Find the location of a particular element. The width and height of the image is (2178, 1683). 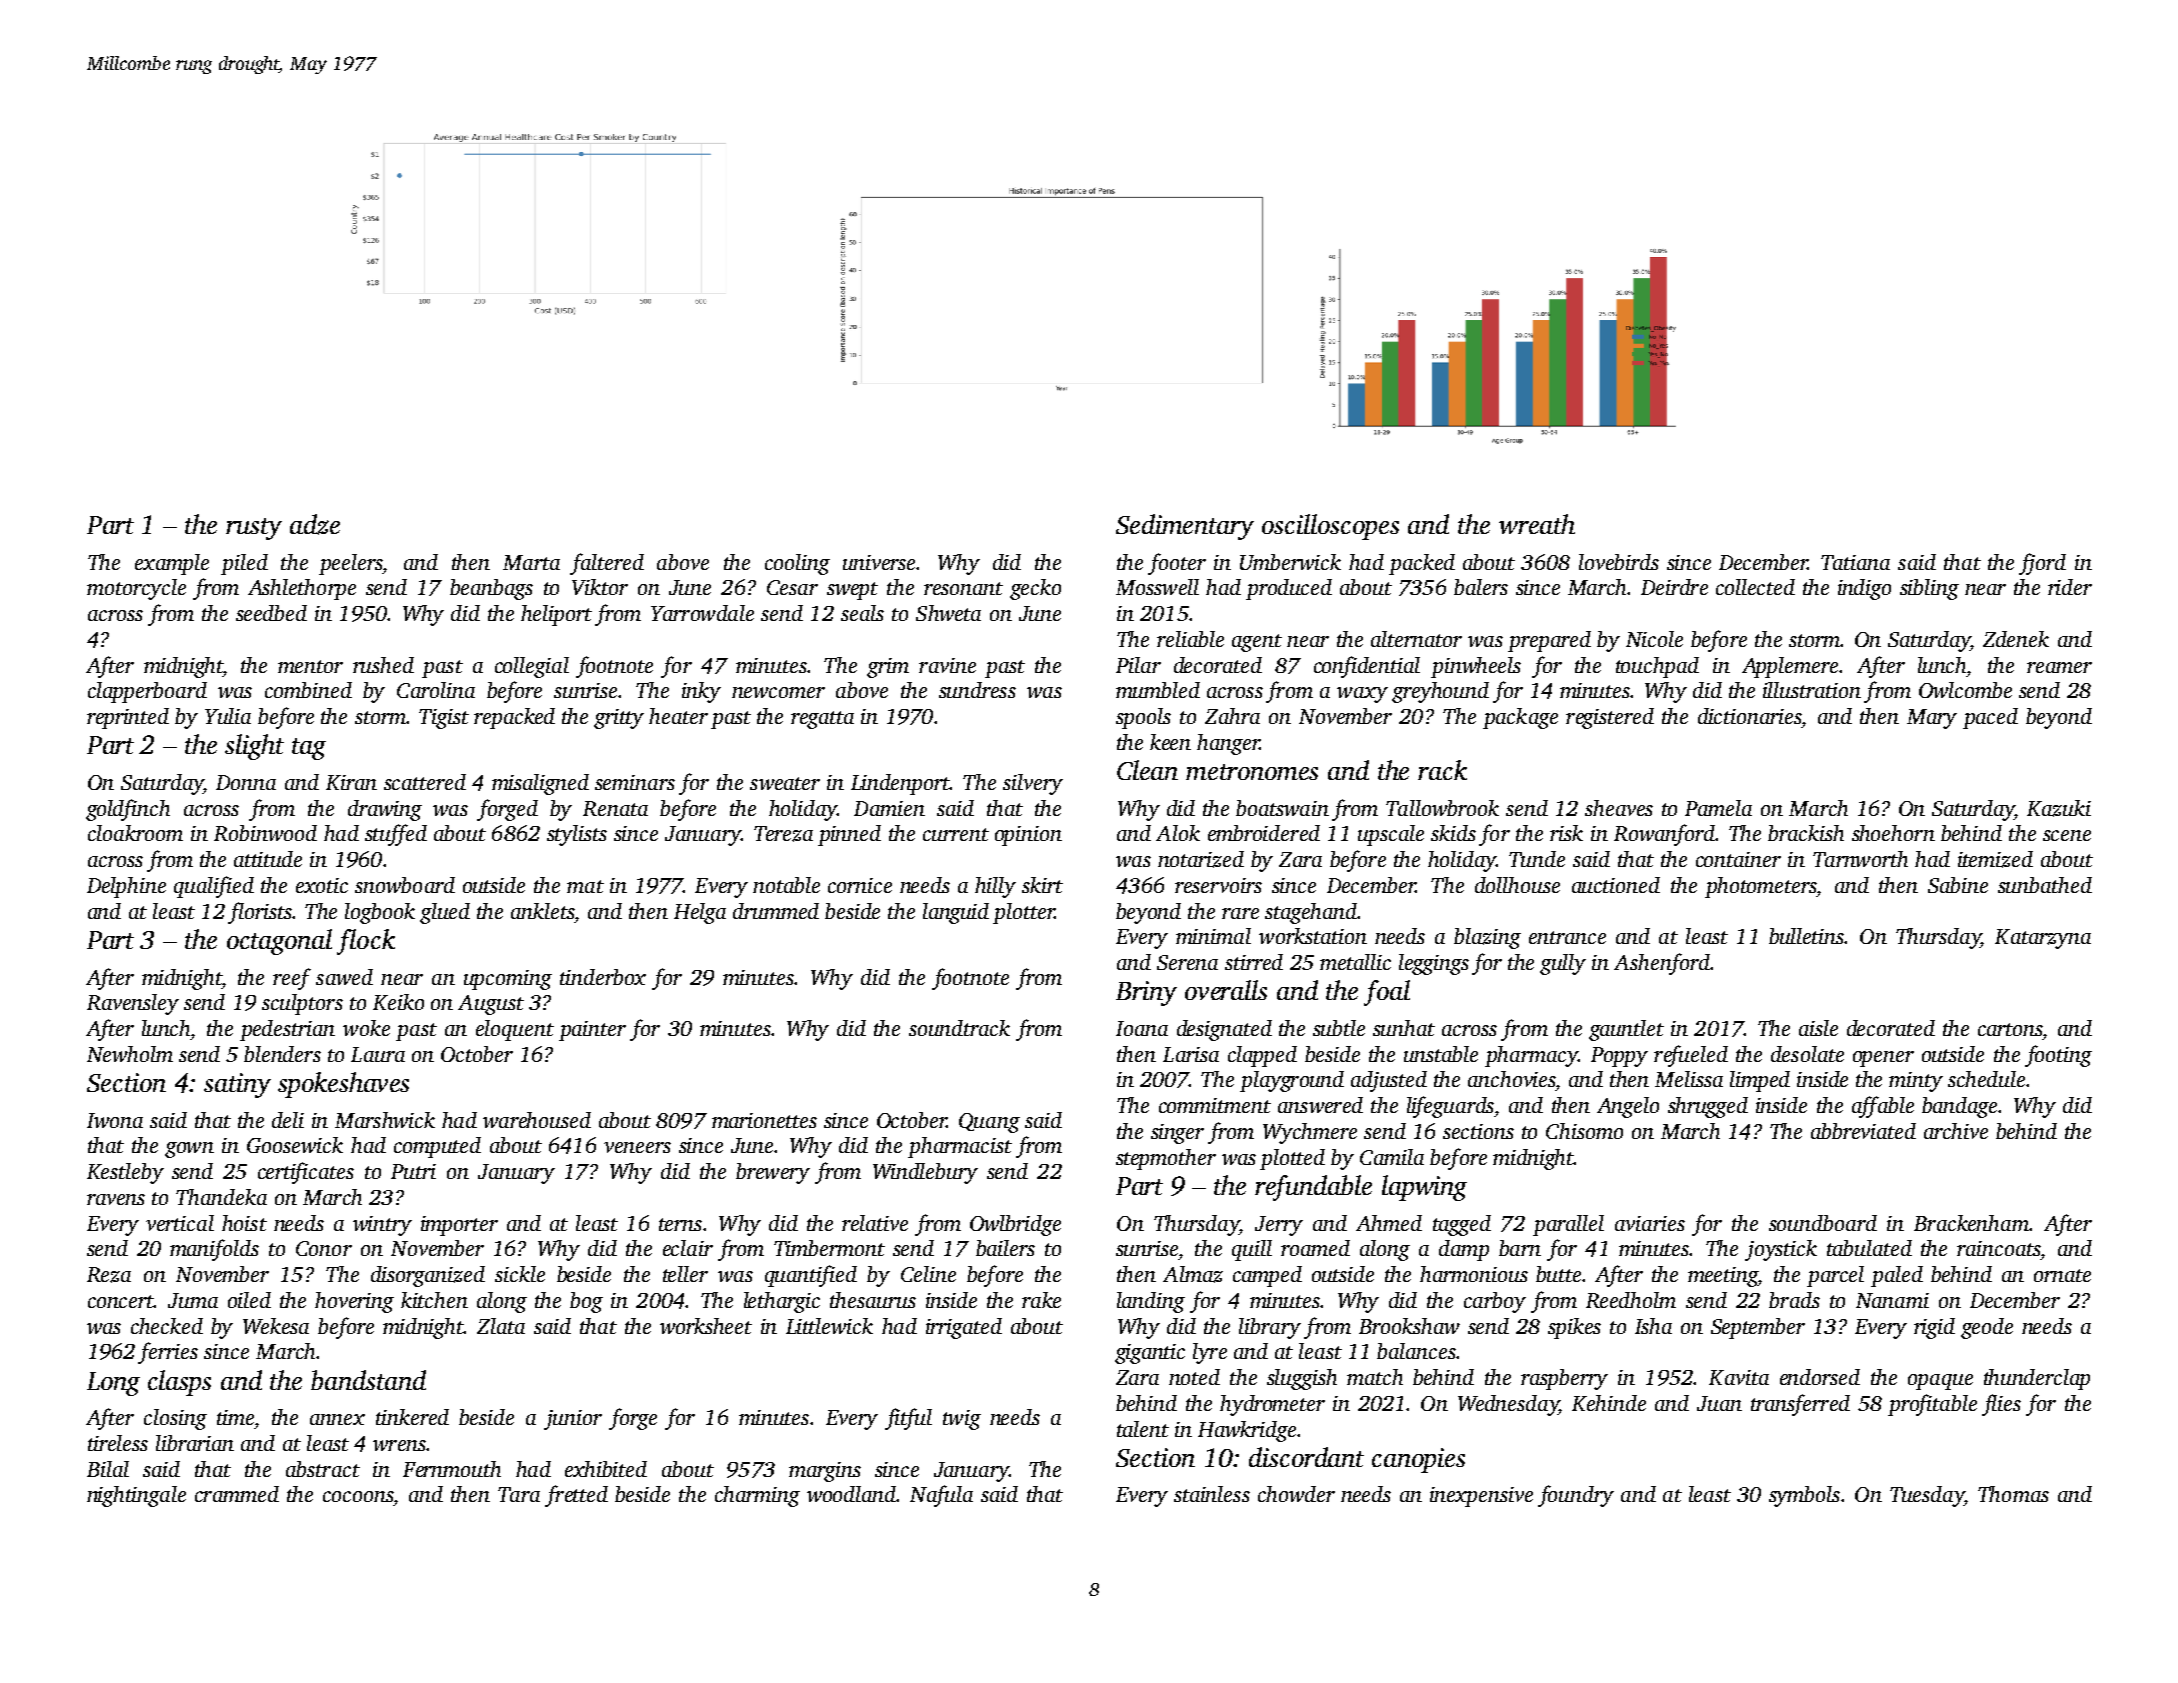

example is located at coordinates (172, 564).
